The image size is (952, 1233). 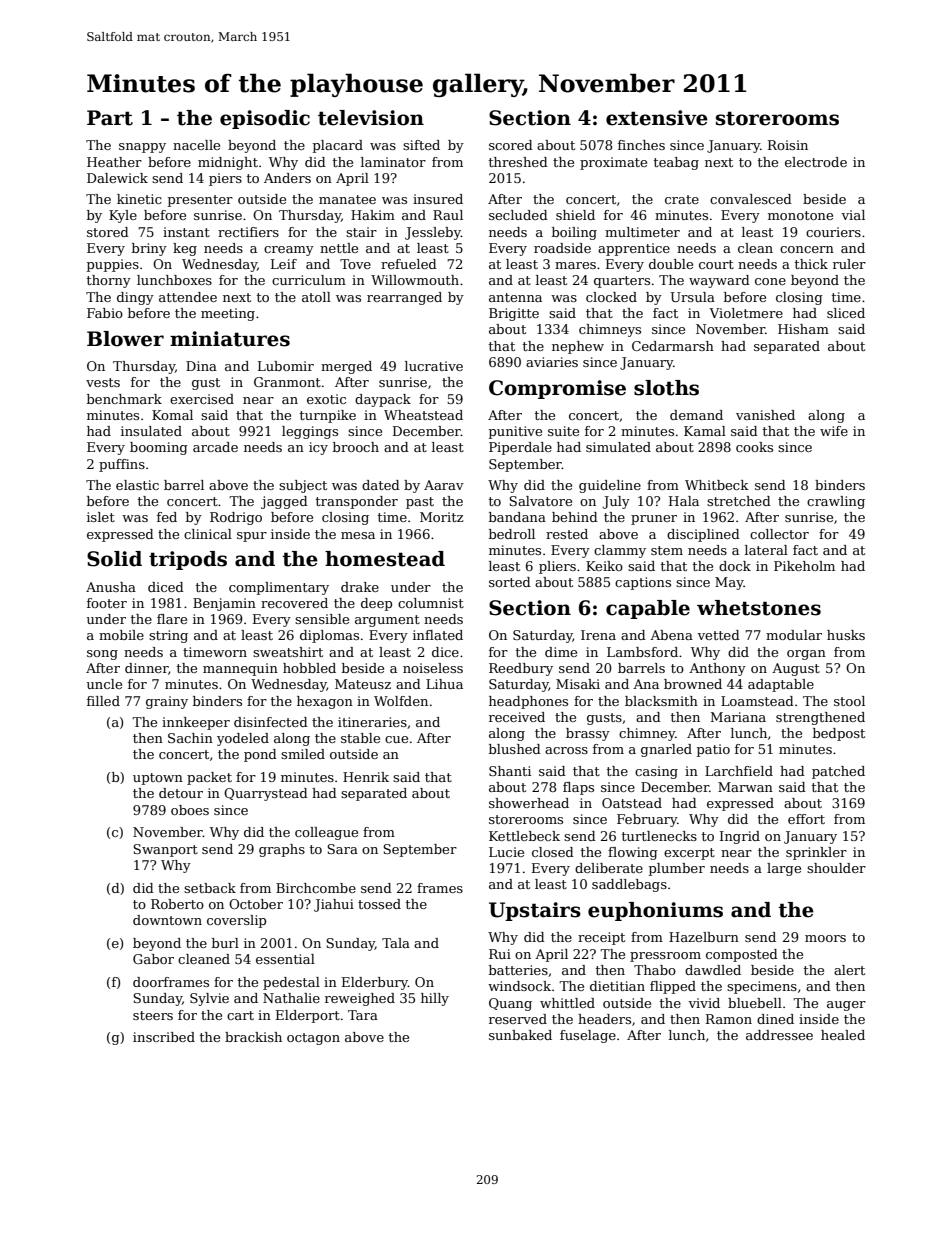 What do you see at coordinates (164, 1037) in the screenshot?
I see `inscribed` at bounding box center [164, 1037].
